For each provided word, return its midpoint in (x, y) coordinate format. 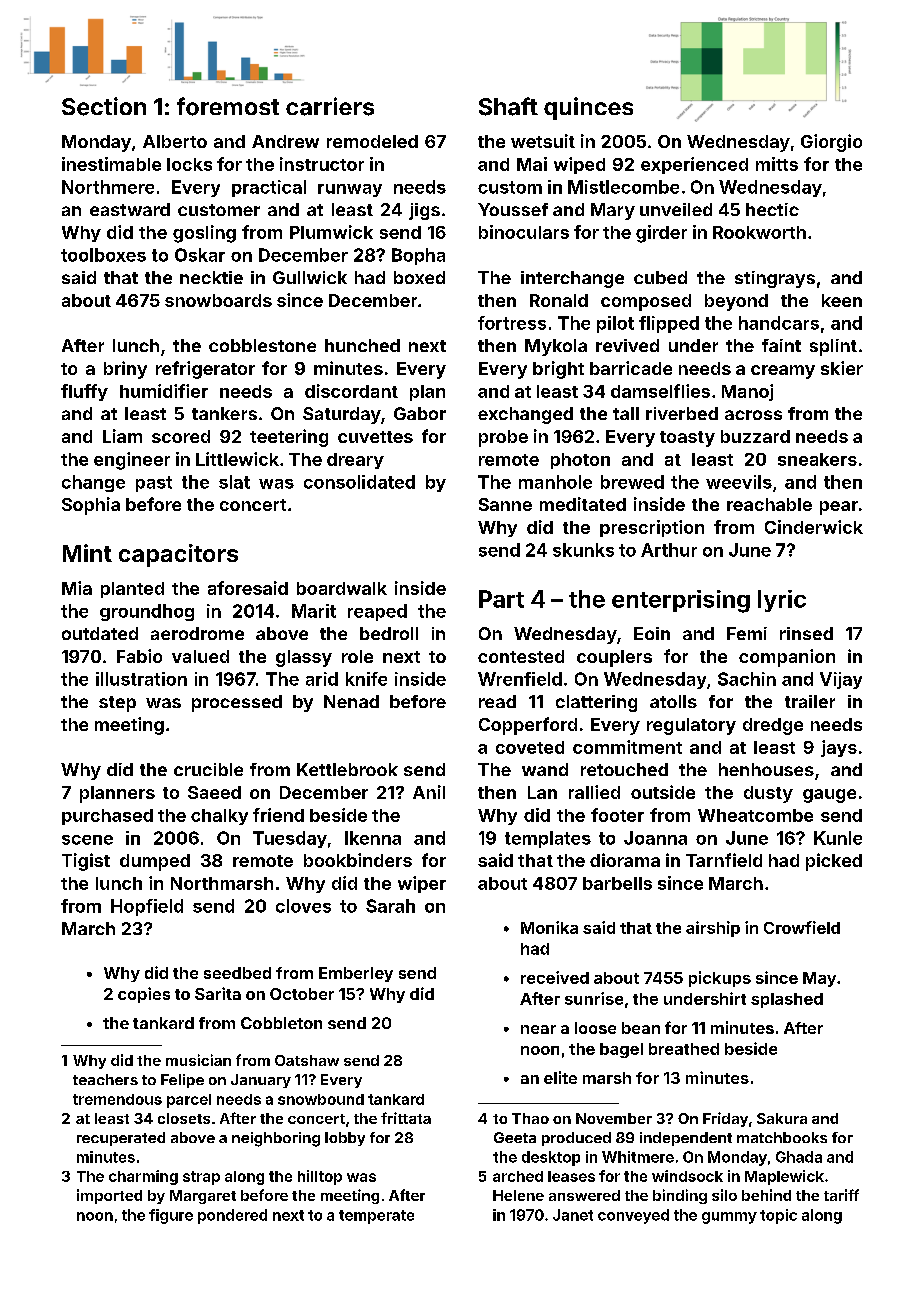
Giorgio (831, 143)
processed (237, 703)
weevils (739, 482)
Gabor (420, 413)
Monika (549, 927)
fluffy (84, 392)
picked (834, 862)
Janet (573, 1215)
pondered (232, 1216)
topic (778, 1216)
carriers (330, 106)
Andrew (285, 141)
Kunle (838, 838)
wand (545, 769)
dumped (155, 862)
